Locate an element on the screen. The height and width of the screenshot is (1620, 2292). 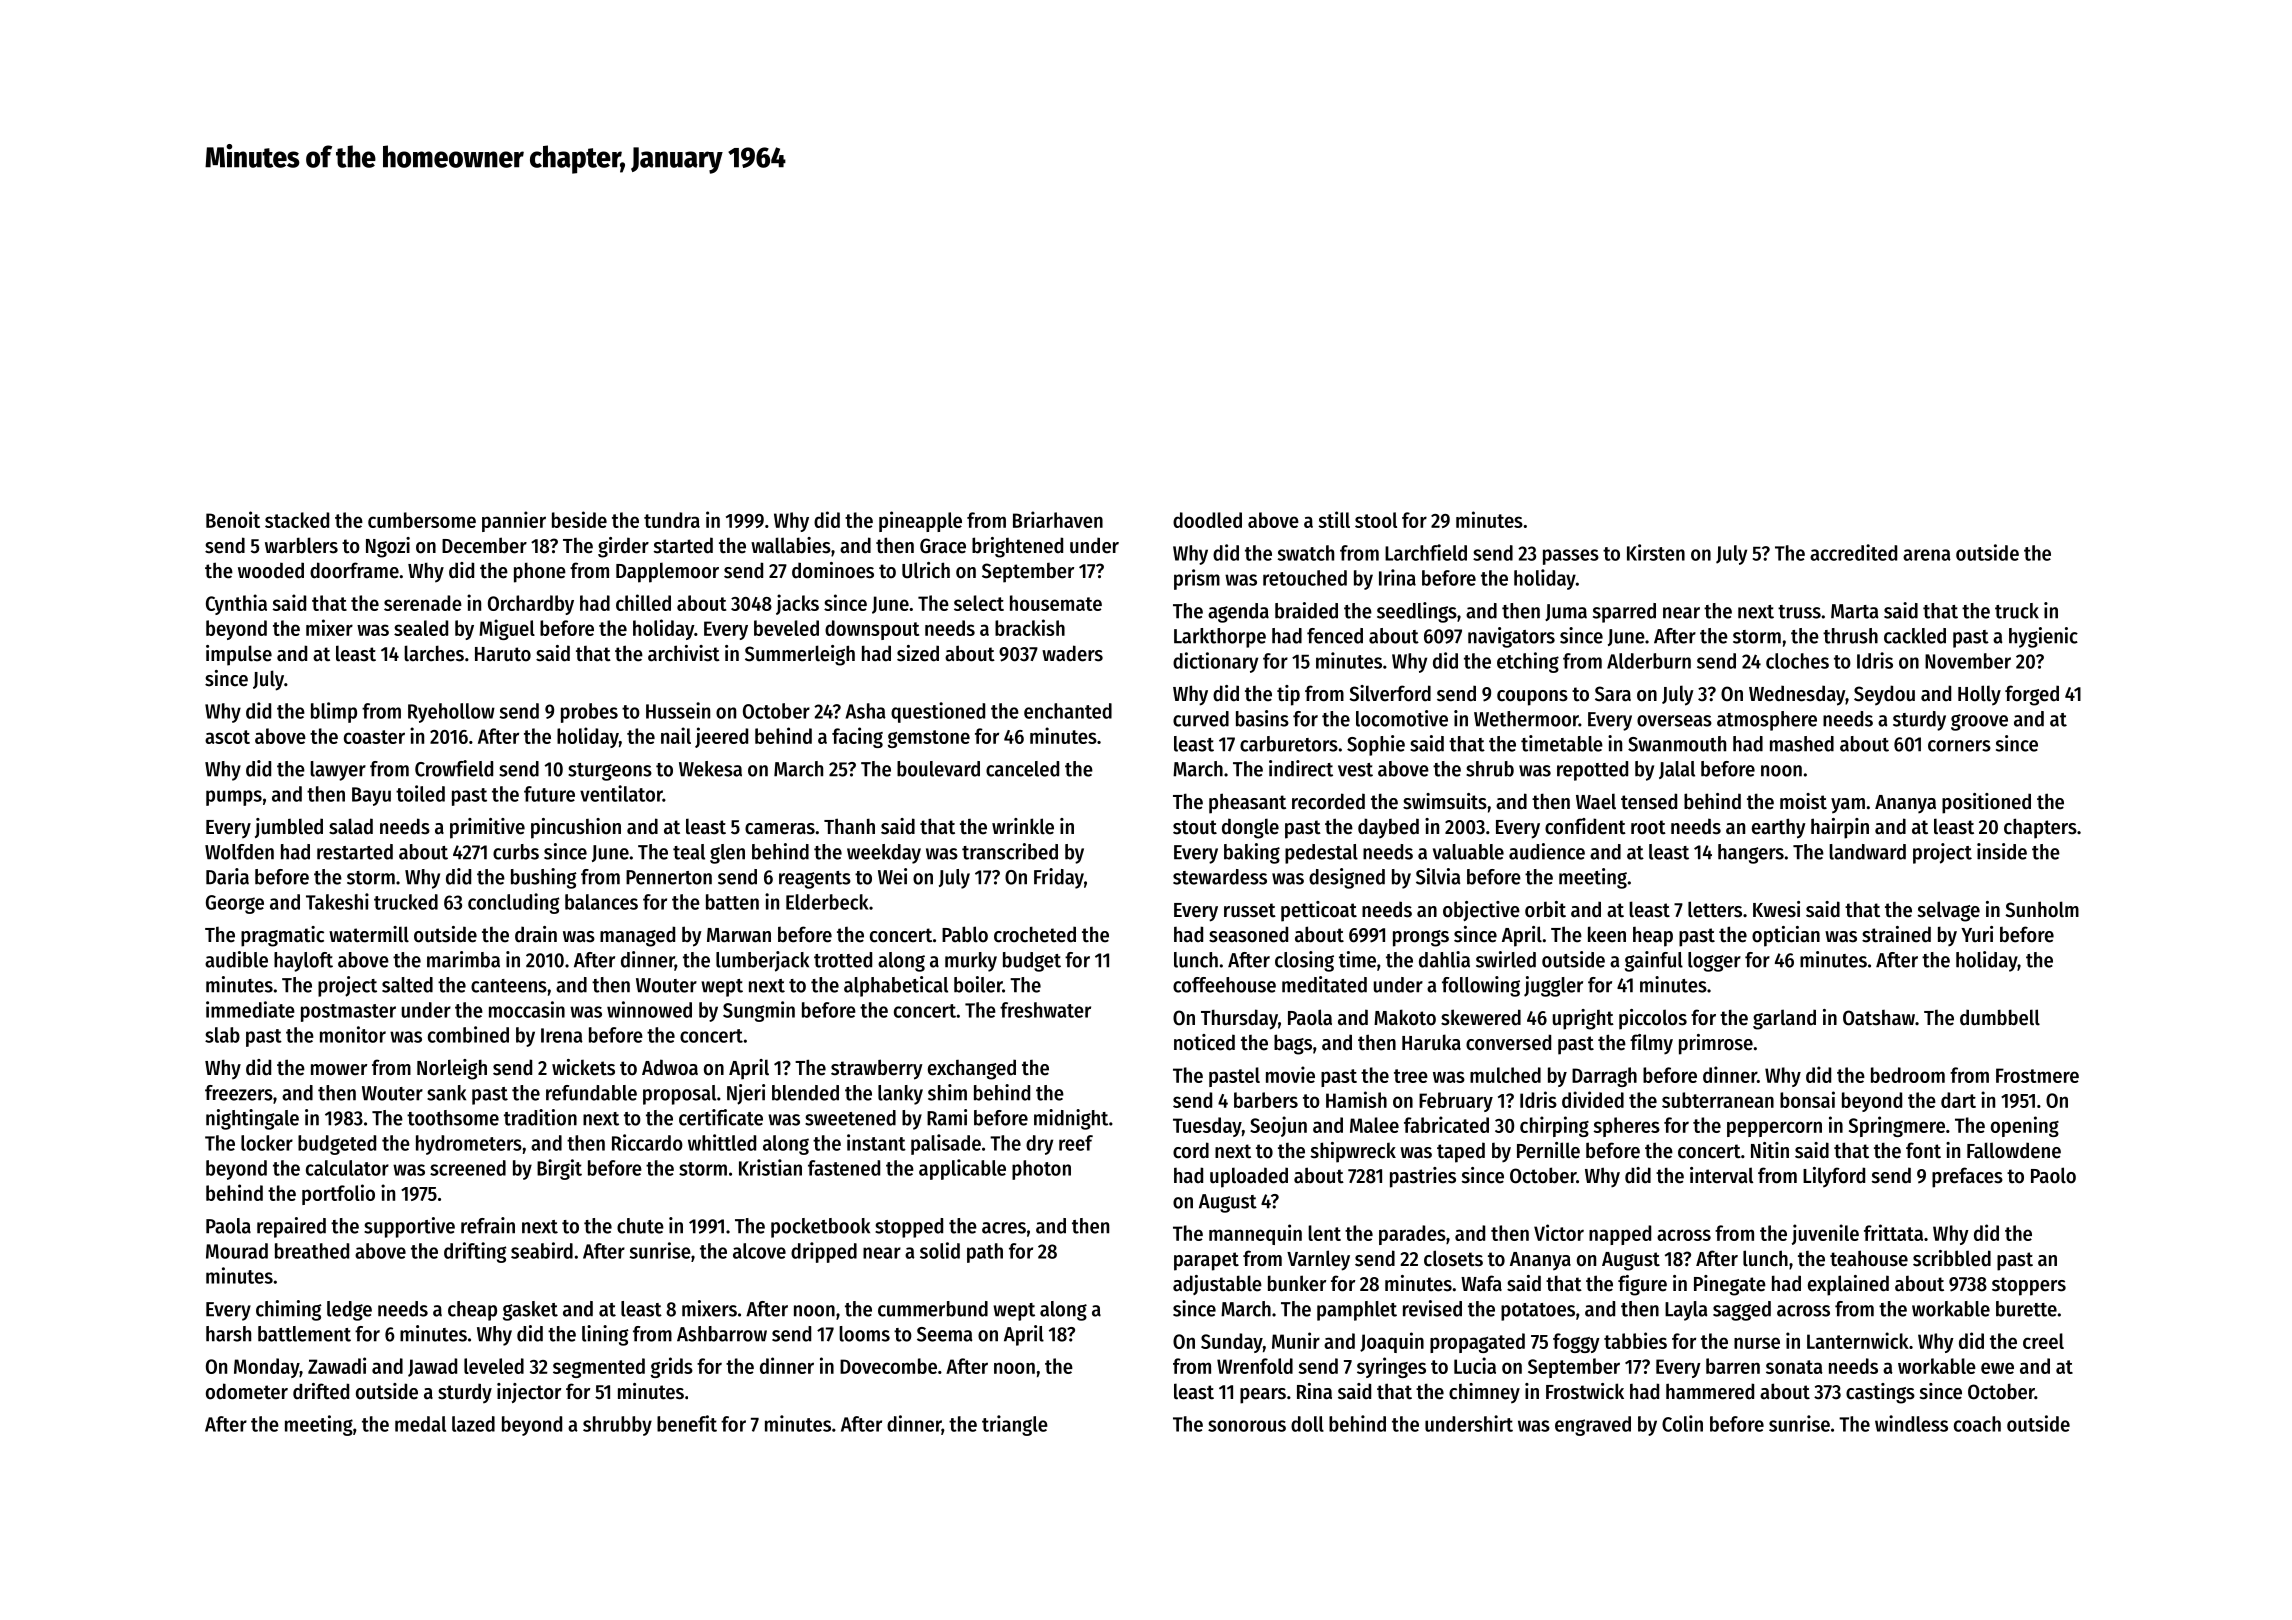
creel is located at coordinates (2043, 1341).
